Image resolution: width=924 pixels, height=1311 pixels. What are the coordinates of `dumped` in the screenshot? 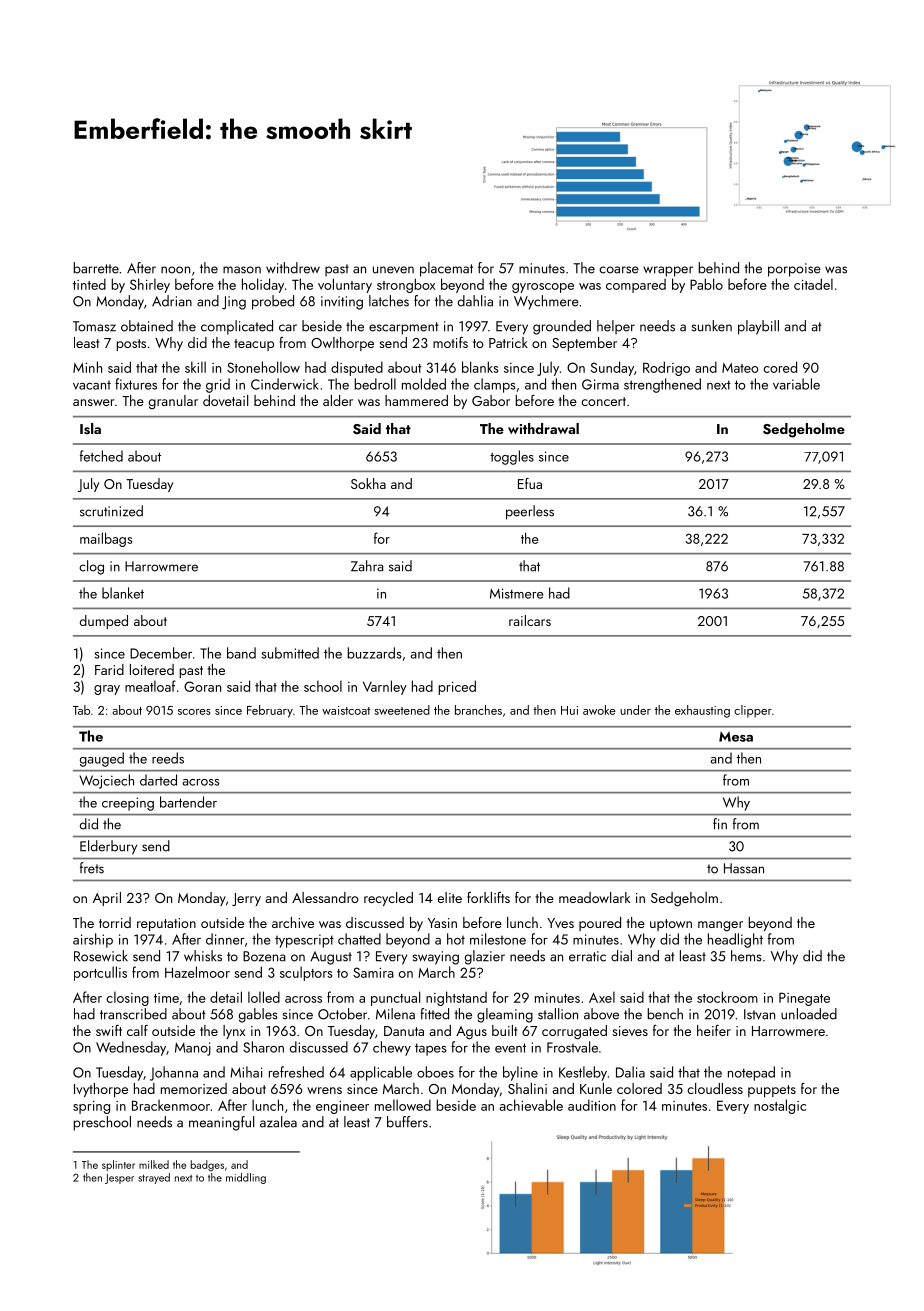 It's located at (104, 622).
